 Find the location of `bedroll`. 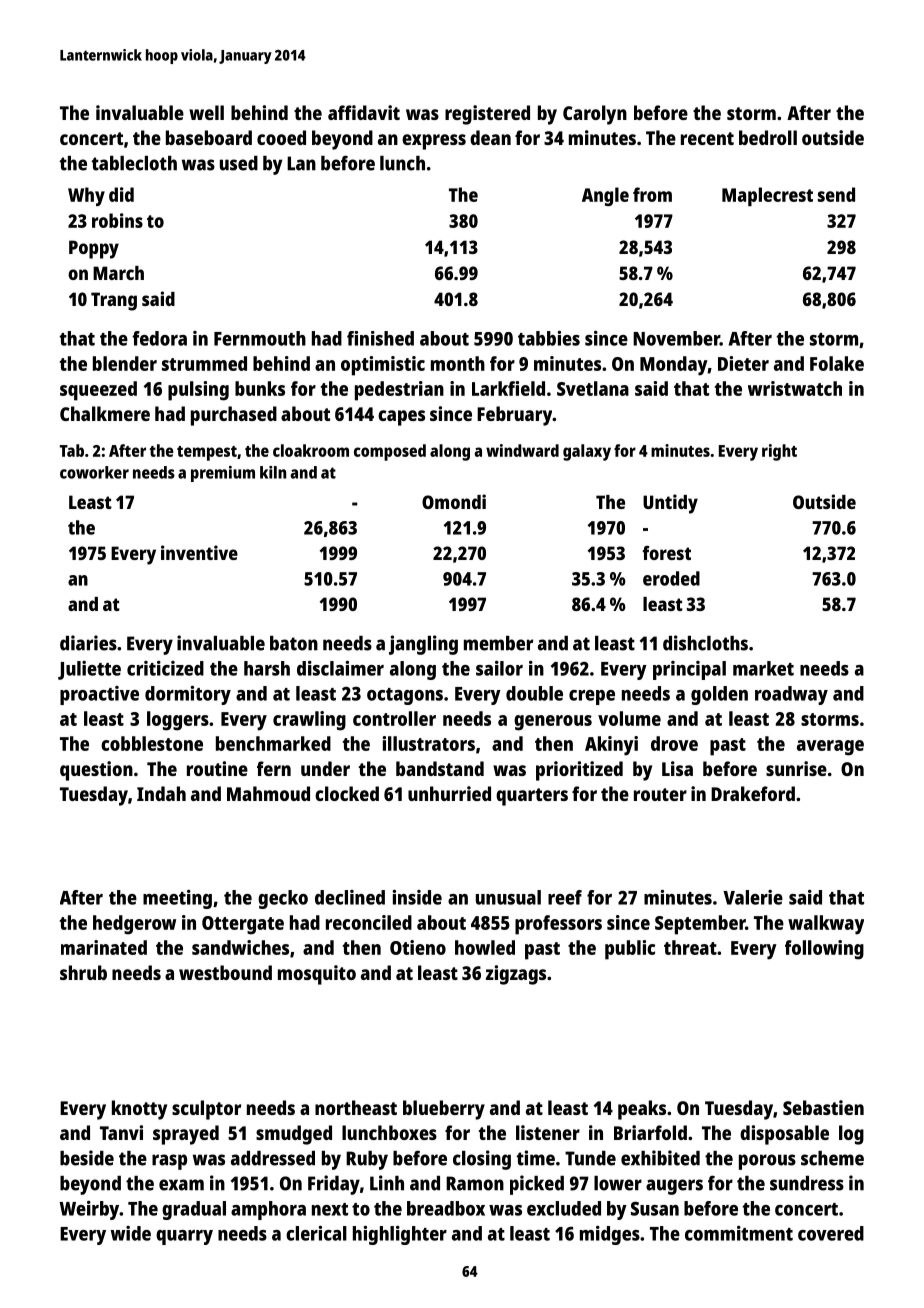

bedroll is located at coordinates (768, 137).
